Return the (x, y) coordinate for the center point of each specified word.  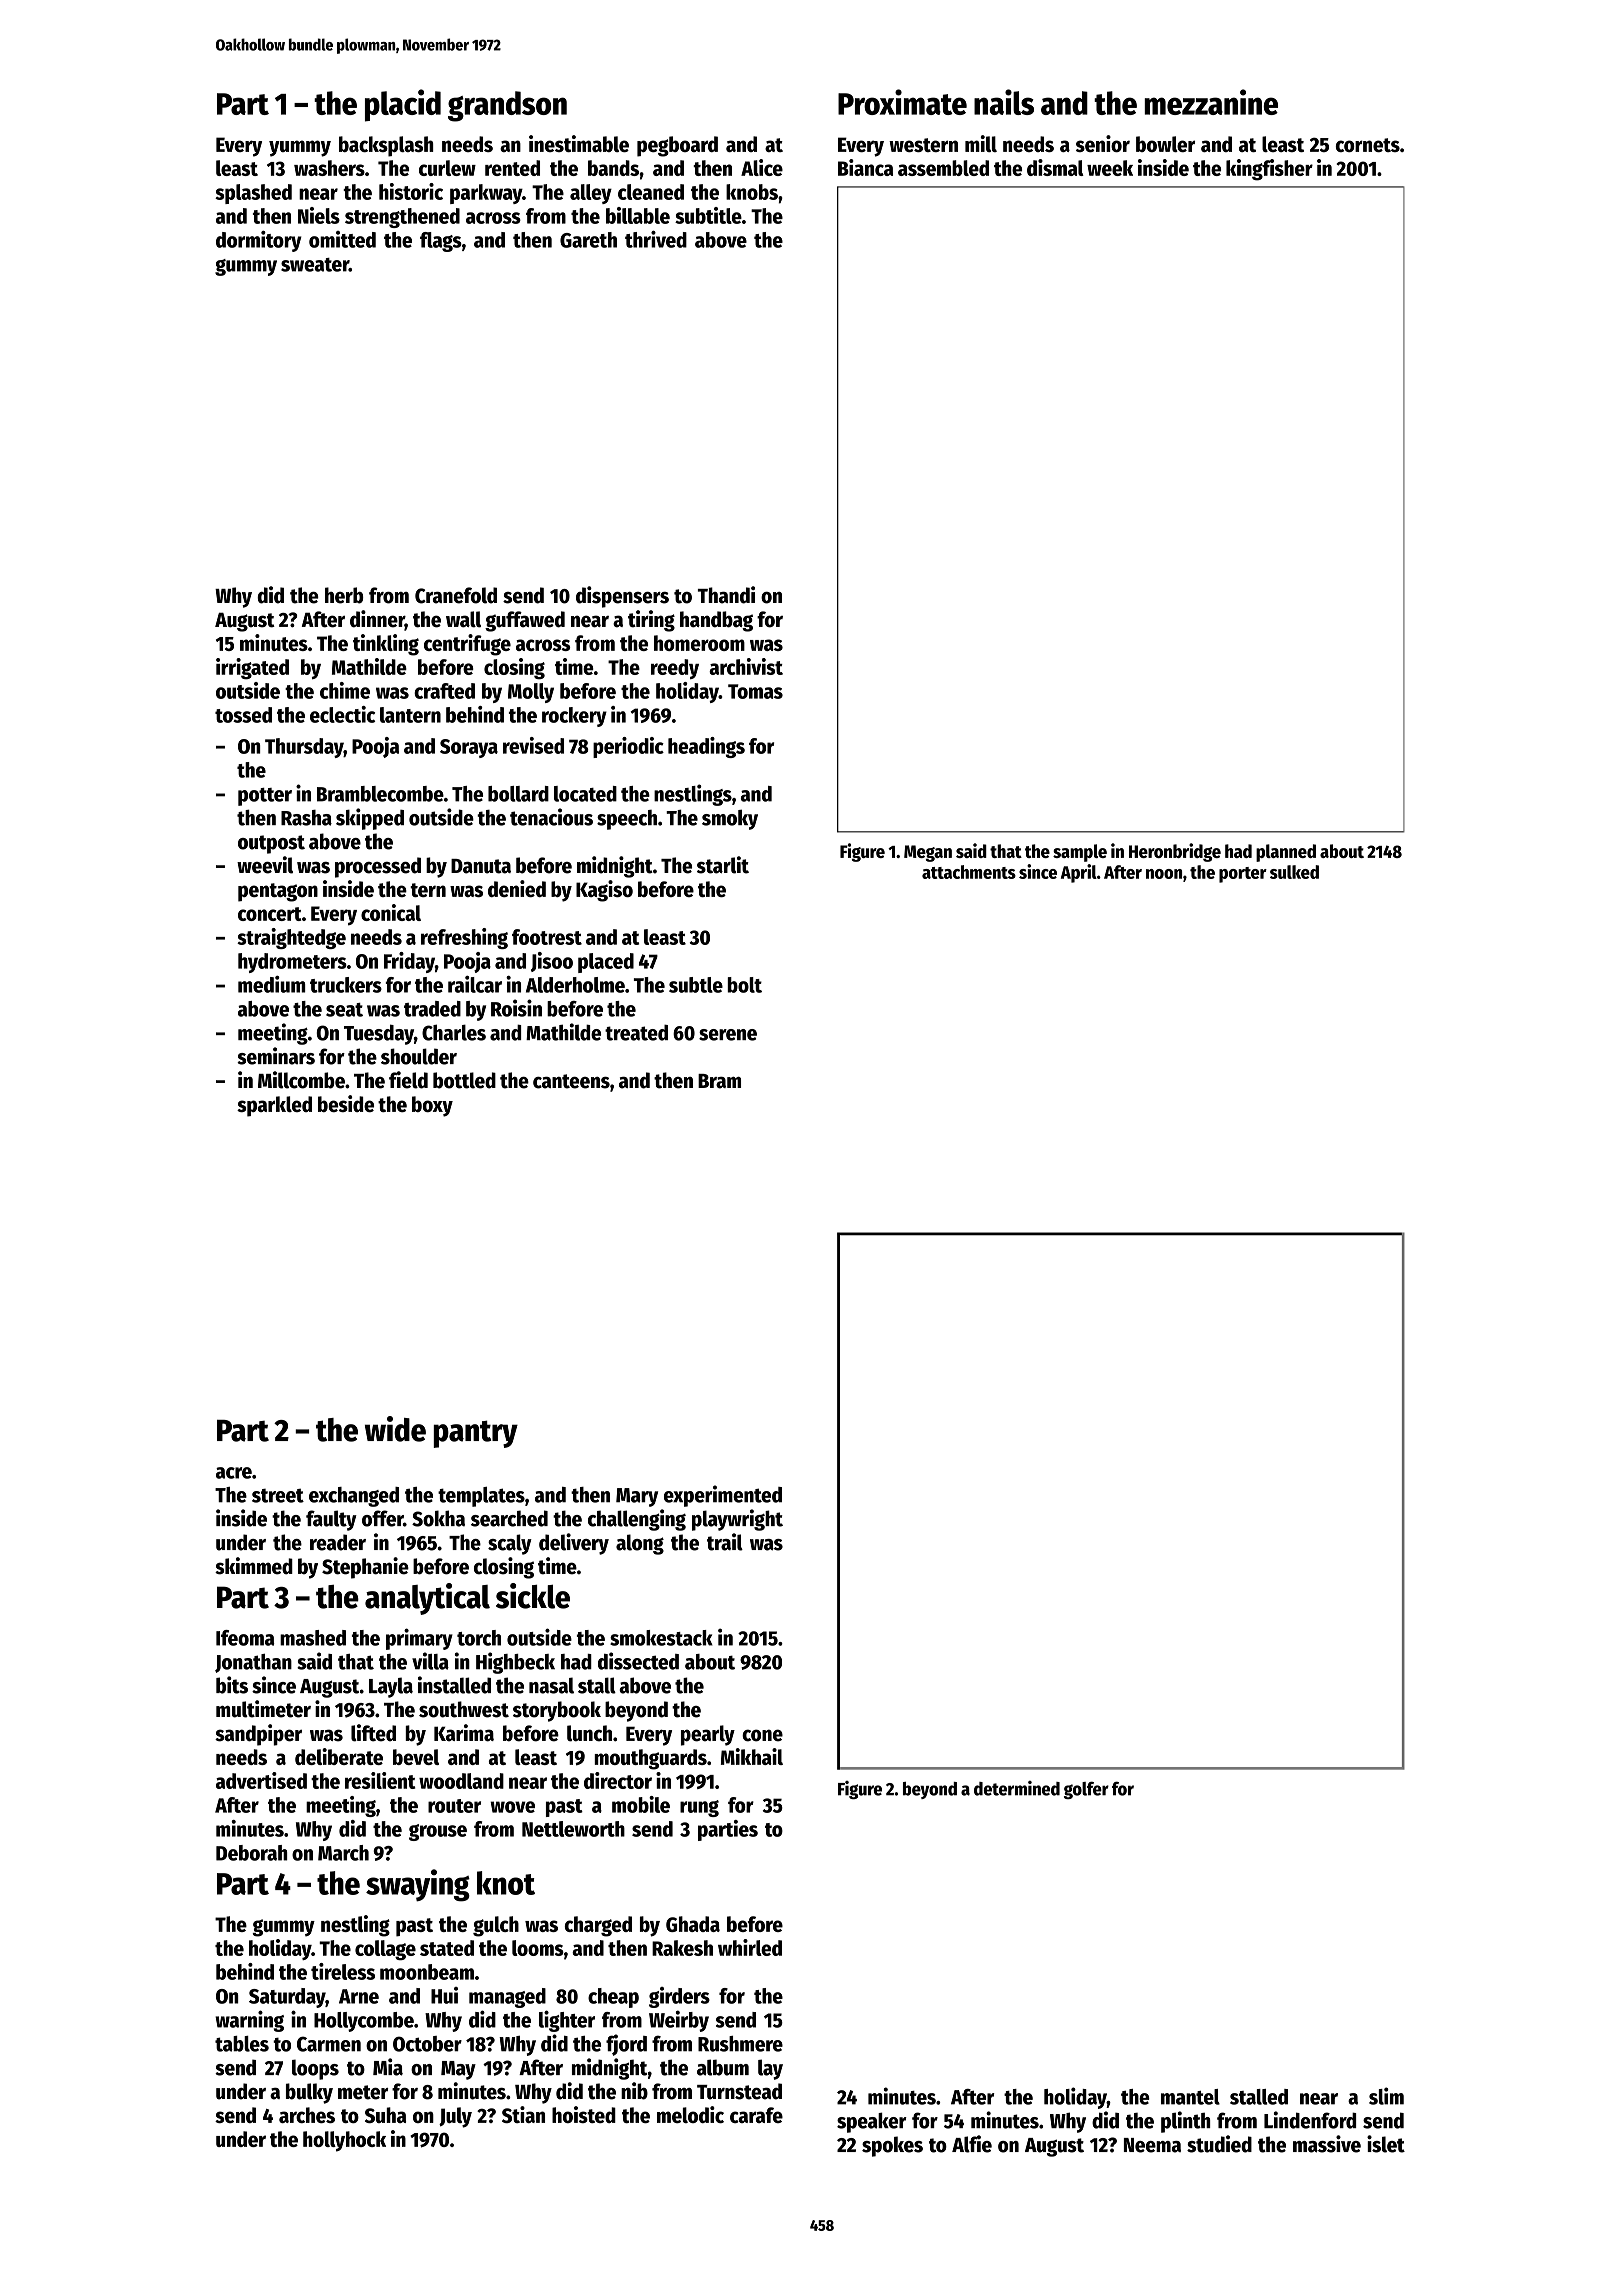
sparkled (274, 1106)
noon (1164, 874)
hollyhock (344, 2141)
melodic (690, 2114)
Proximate (902, 102)
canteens (571, 1081)
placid (403, 105)
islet (1386, 2144)
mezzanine (1211, 102)
